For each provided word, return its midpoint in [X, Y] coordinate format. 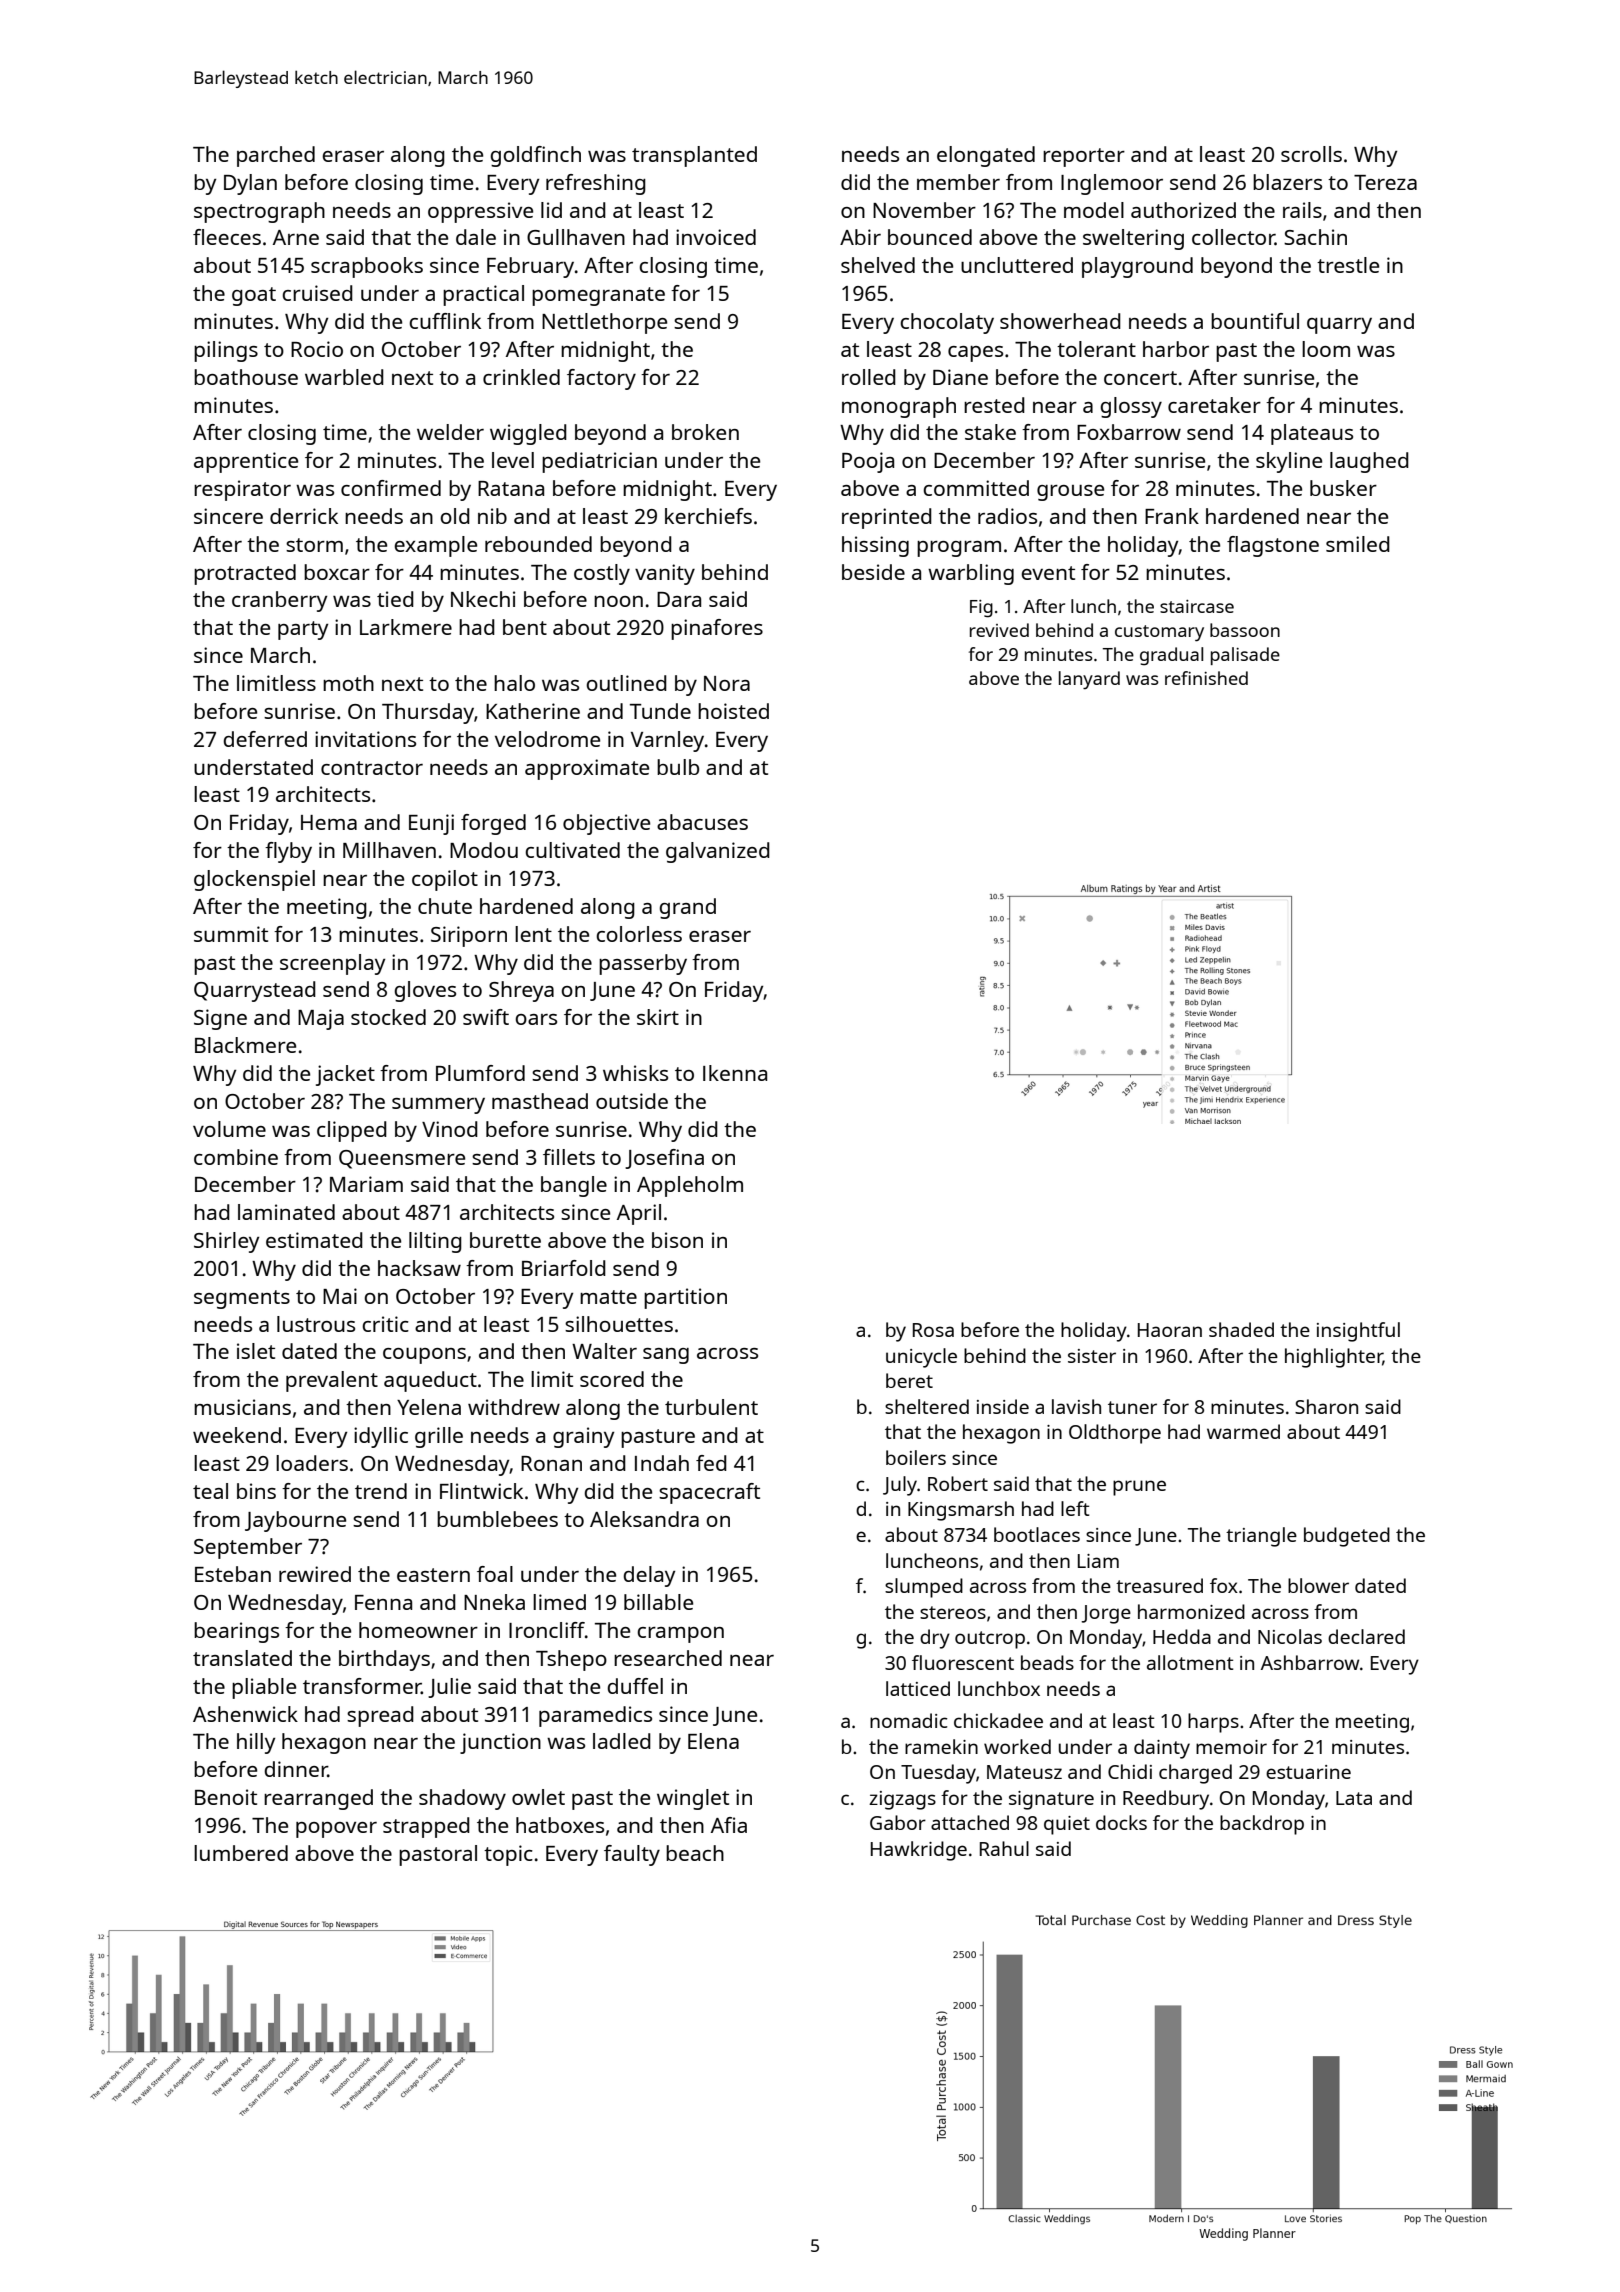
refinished [1206, 678]
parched [276, 156]
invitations [365, 739]
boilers [916, 1457]
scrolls [1311, 154]
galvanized [718, 852]
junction [500, 1743]
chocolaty [947, 323]
